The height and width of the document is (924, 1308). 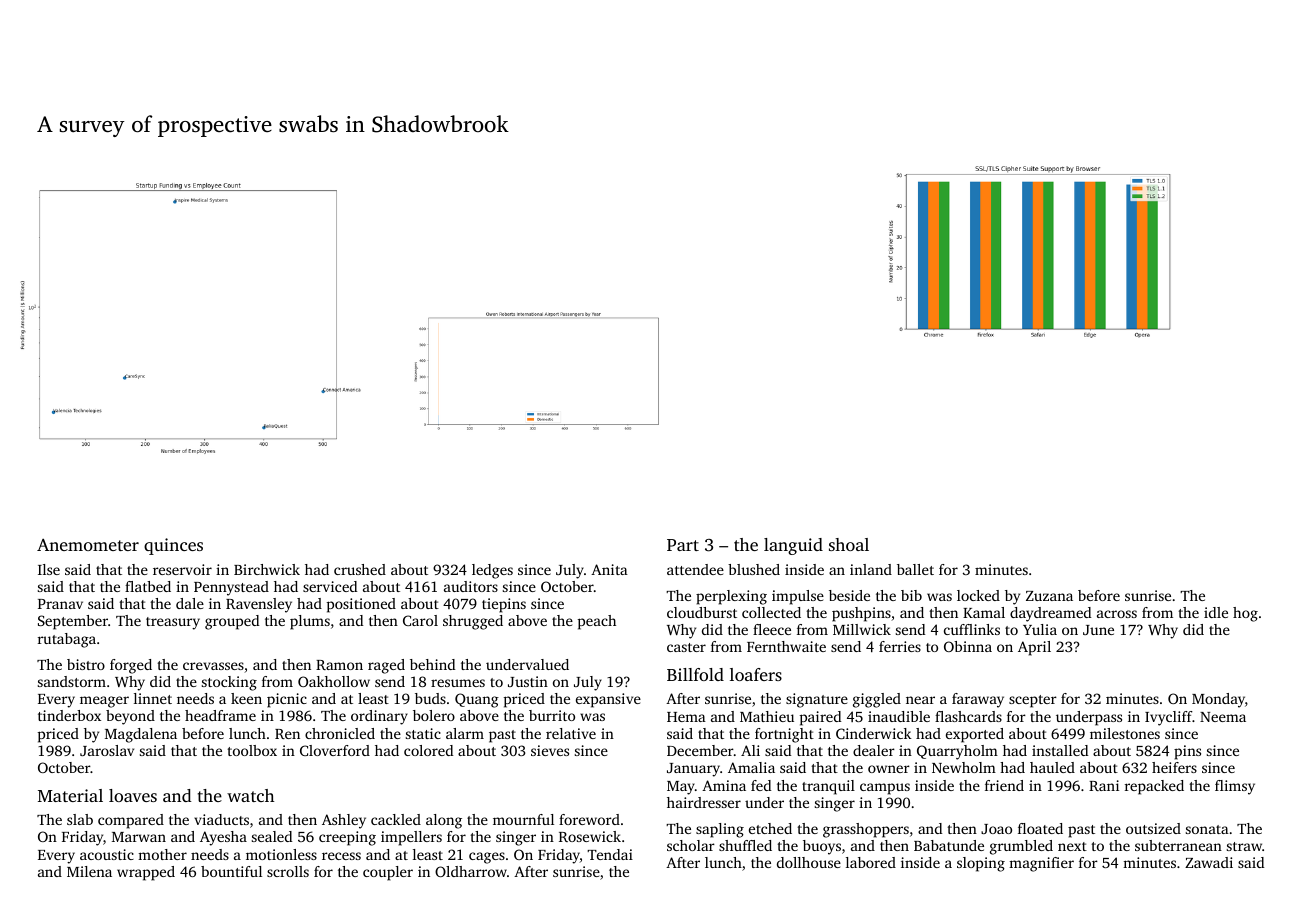 What do you see at coordinates (849, 595) in the document?
I see `beside` at bounding box center [849, 595].
